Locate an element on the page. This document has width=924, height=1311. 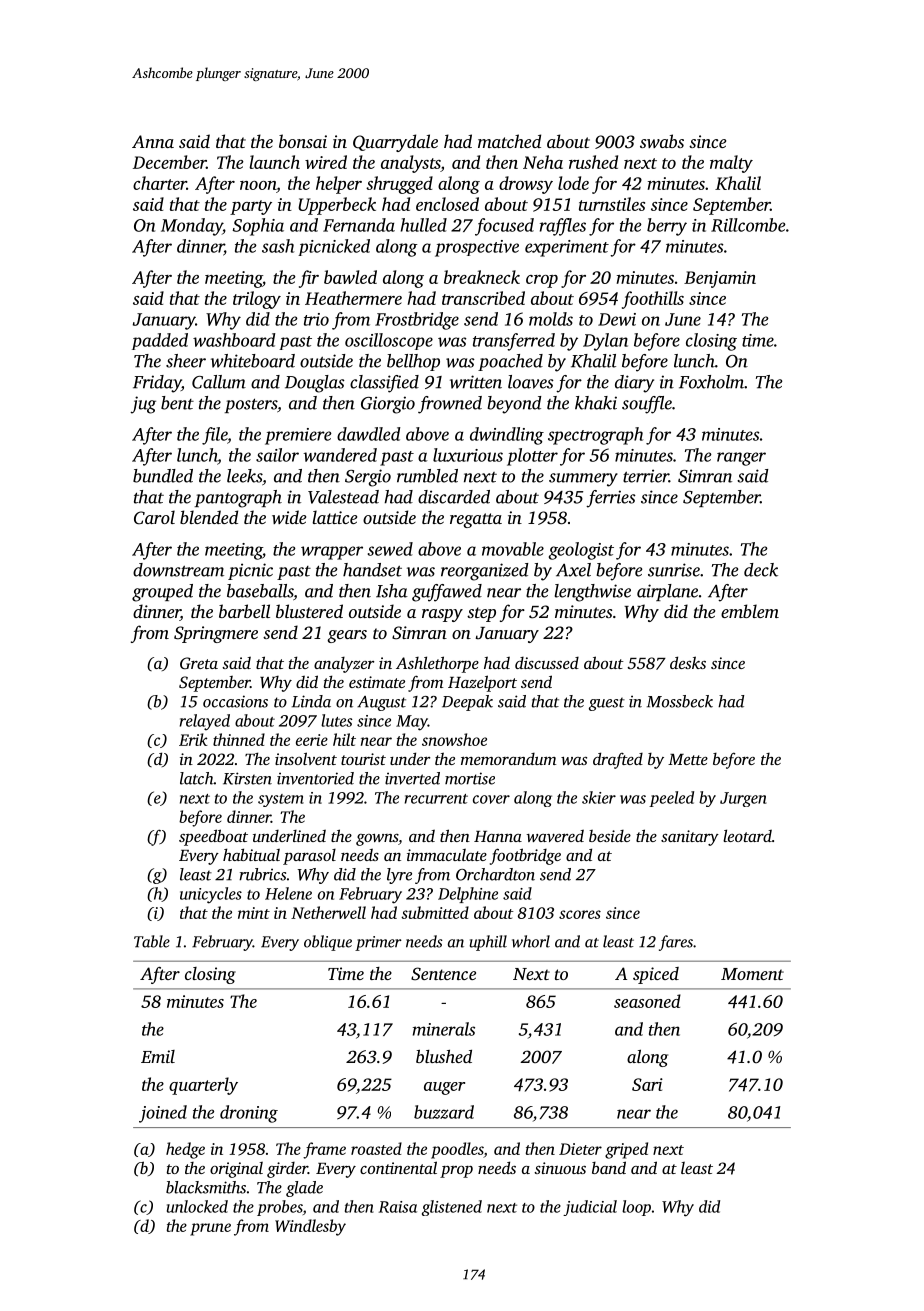
loop is located at coordinates (636, 1208).
